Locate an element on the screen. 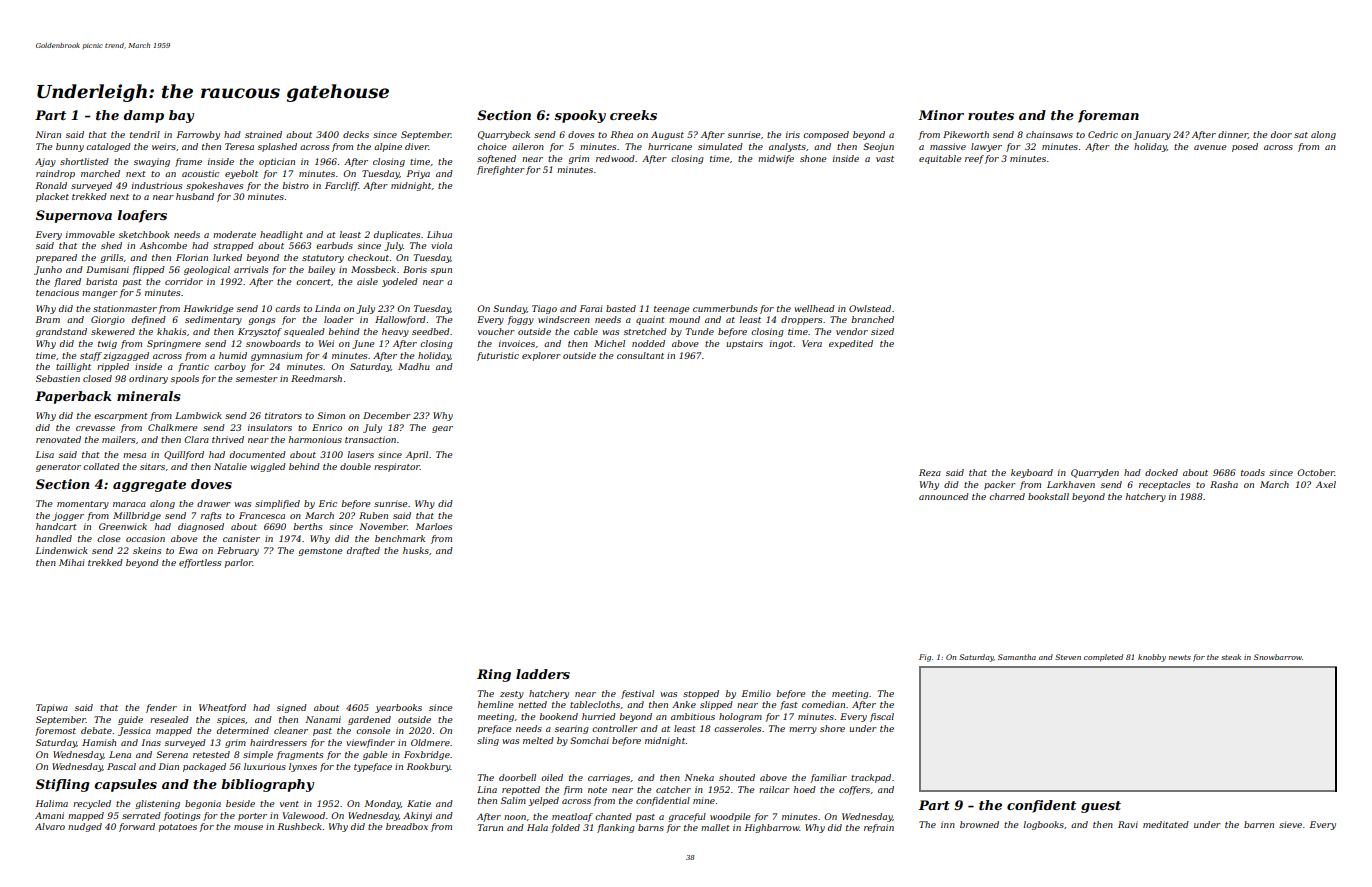 The image size is (1372, 887). October is located at coordinates (1315, 472).
